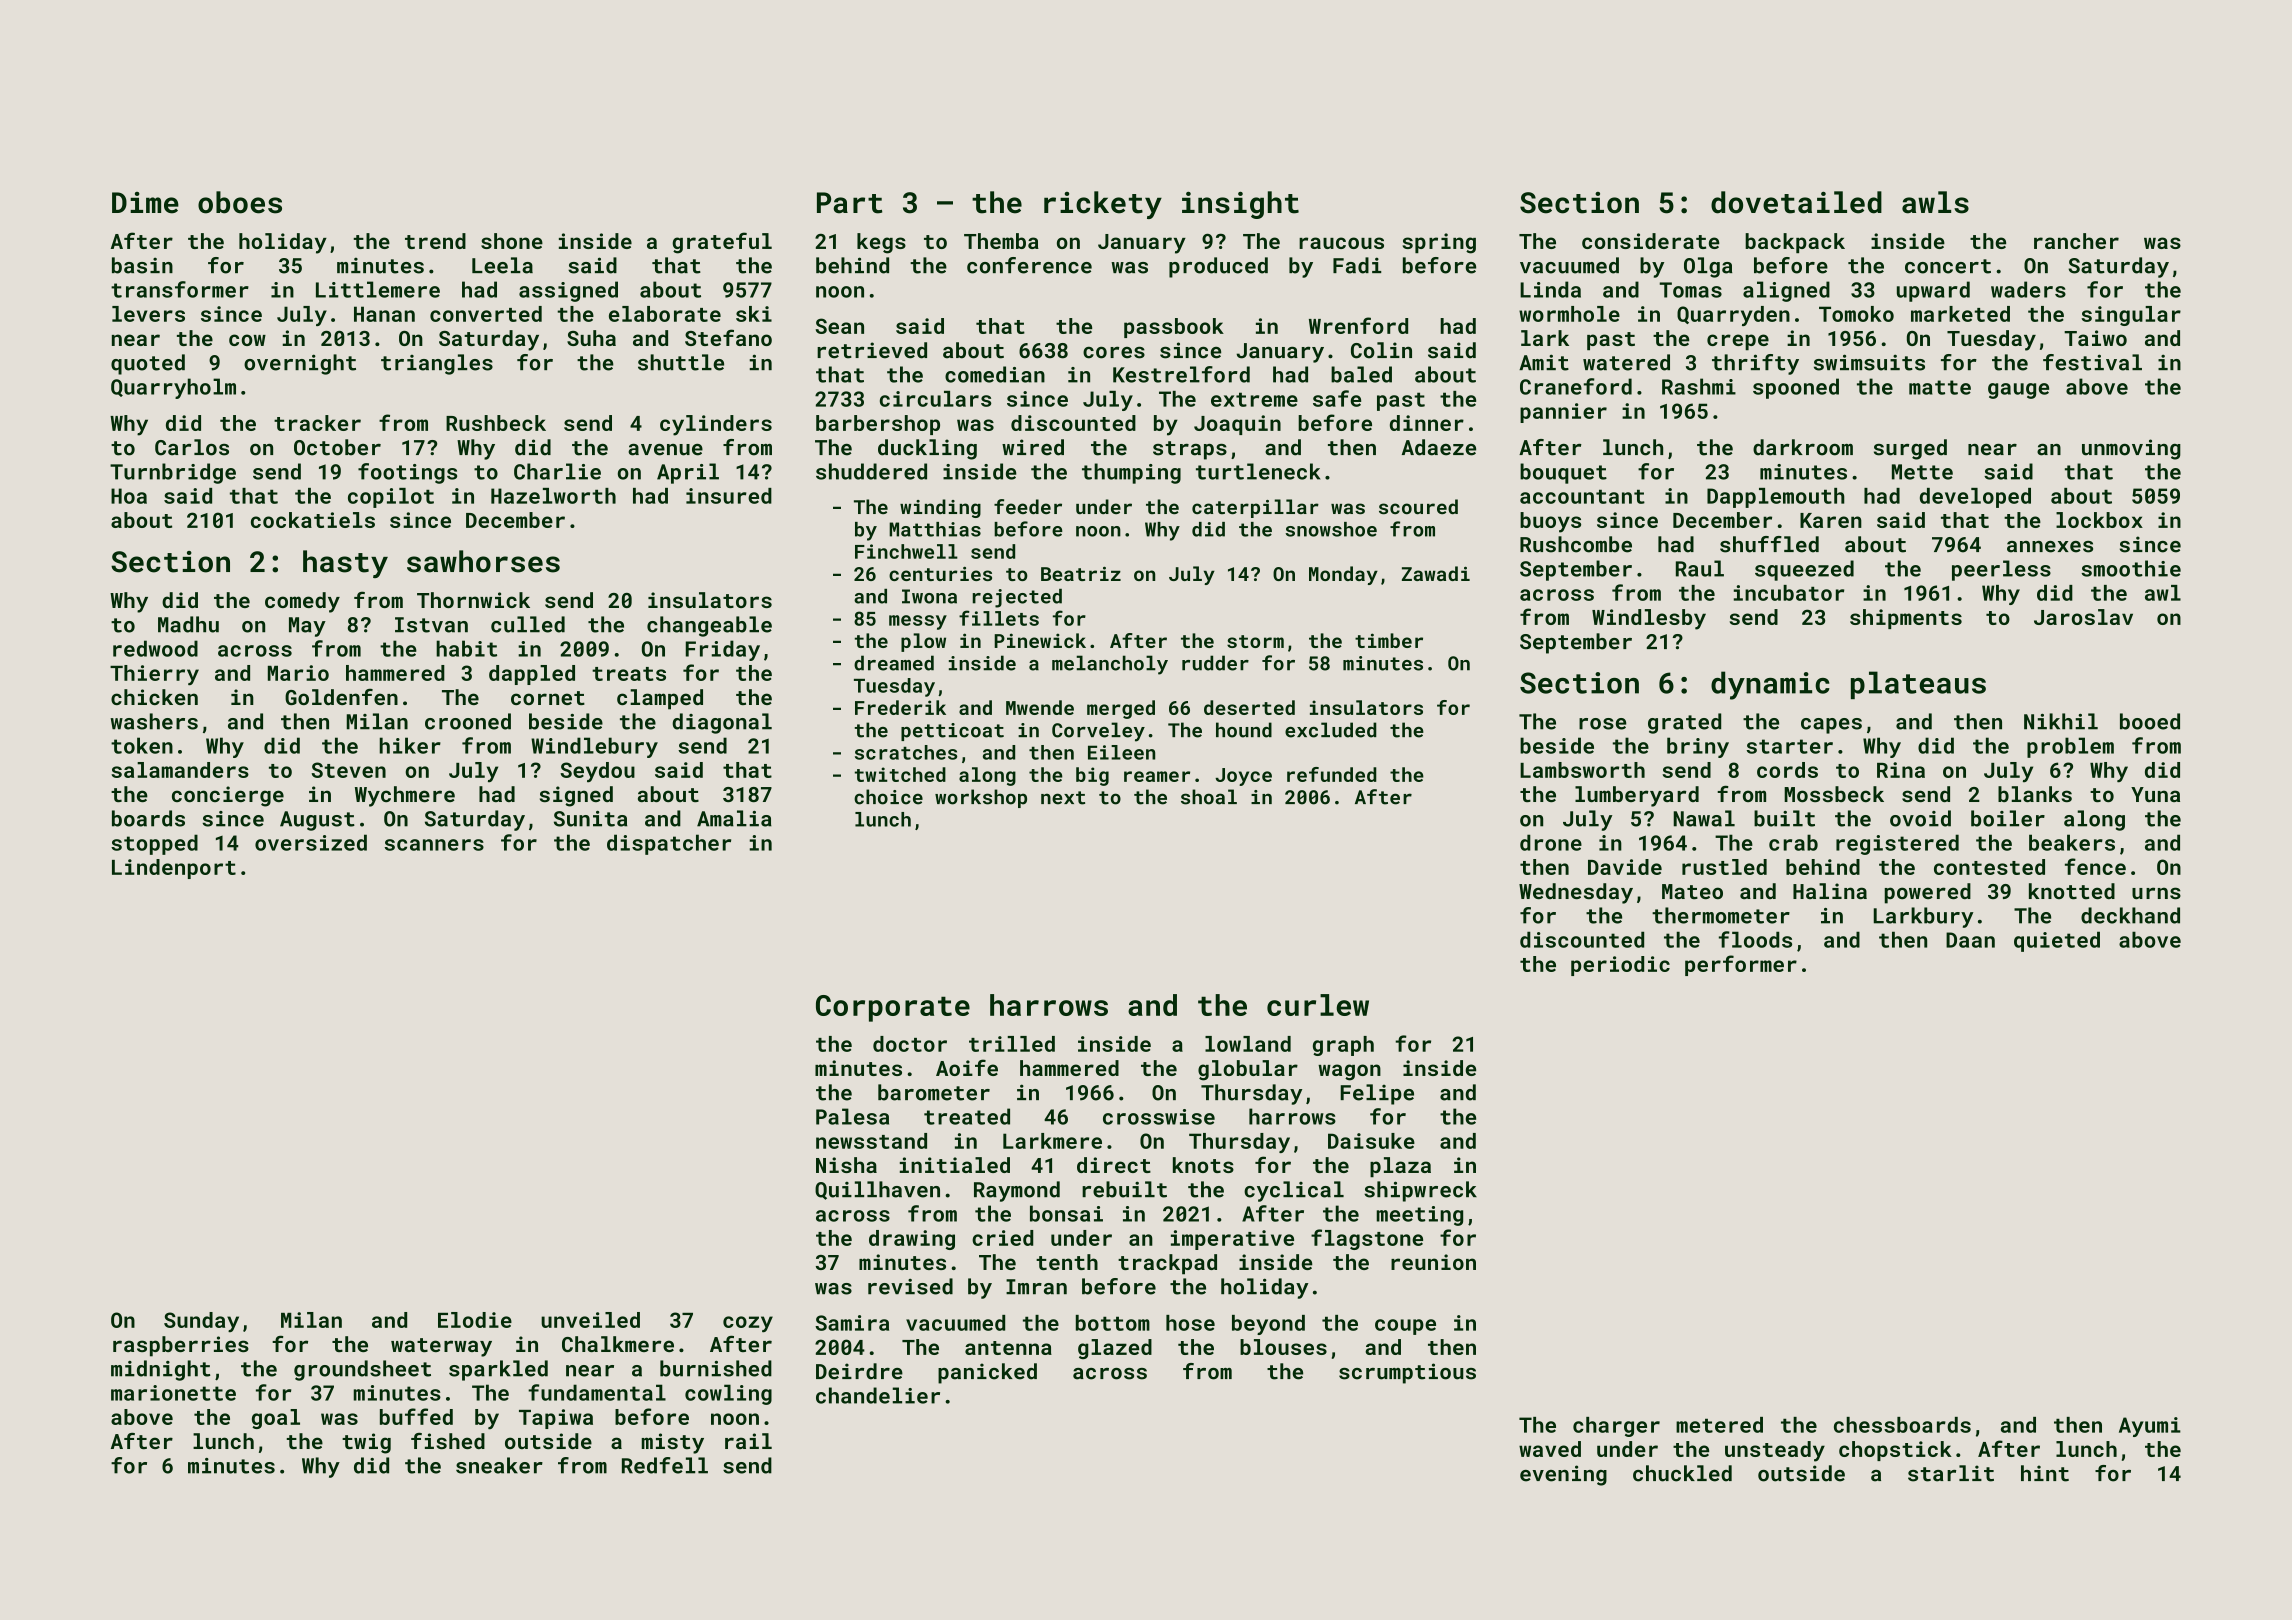  Describe the element at coordinates (900, 707) in the screenshot. I see `Frederik` at that location.
